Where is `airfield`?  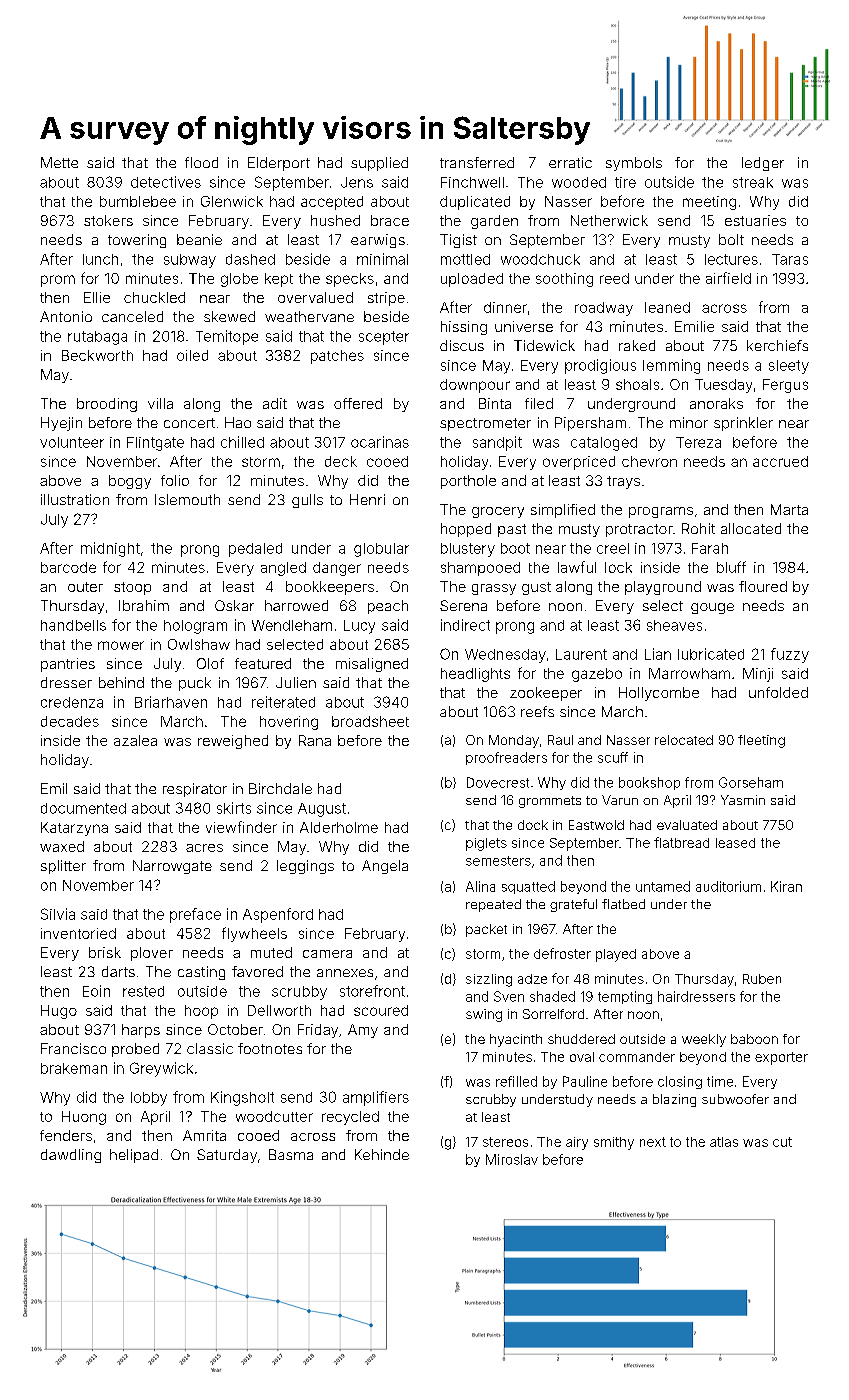 airfield is located at coordinates (728, 278).
